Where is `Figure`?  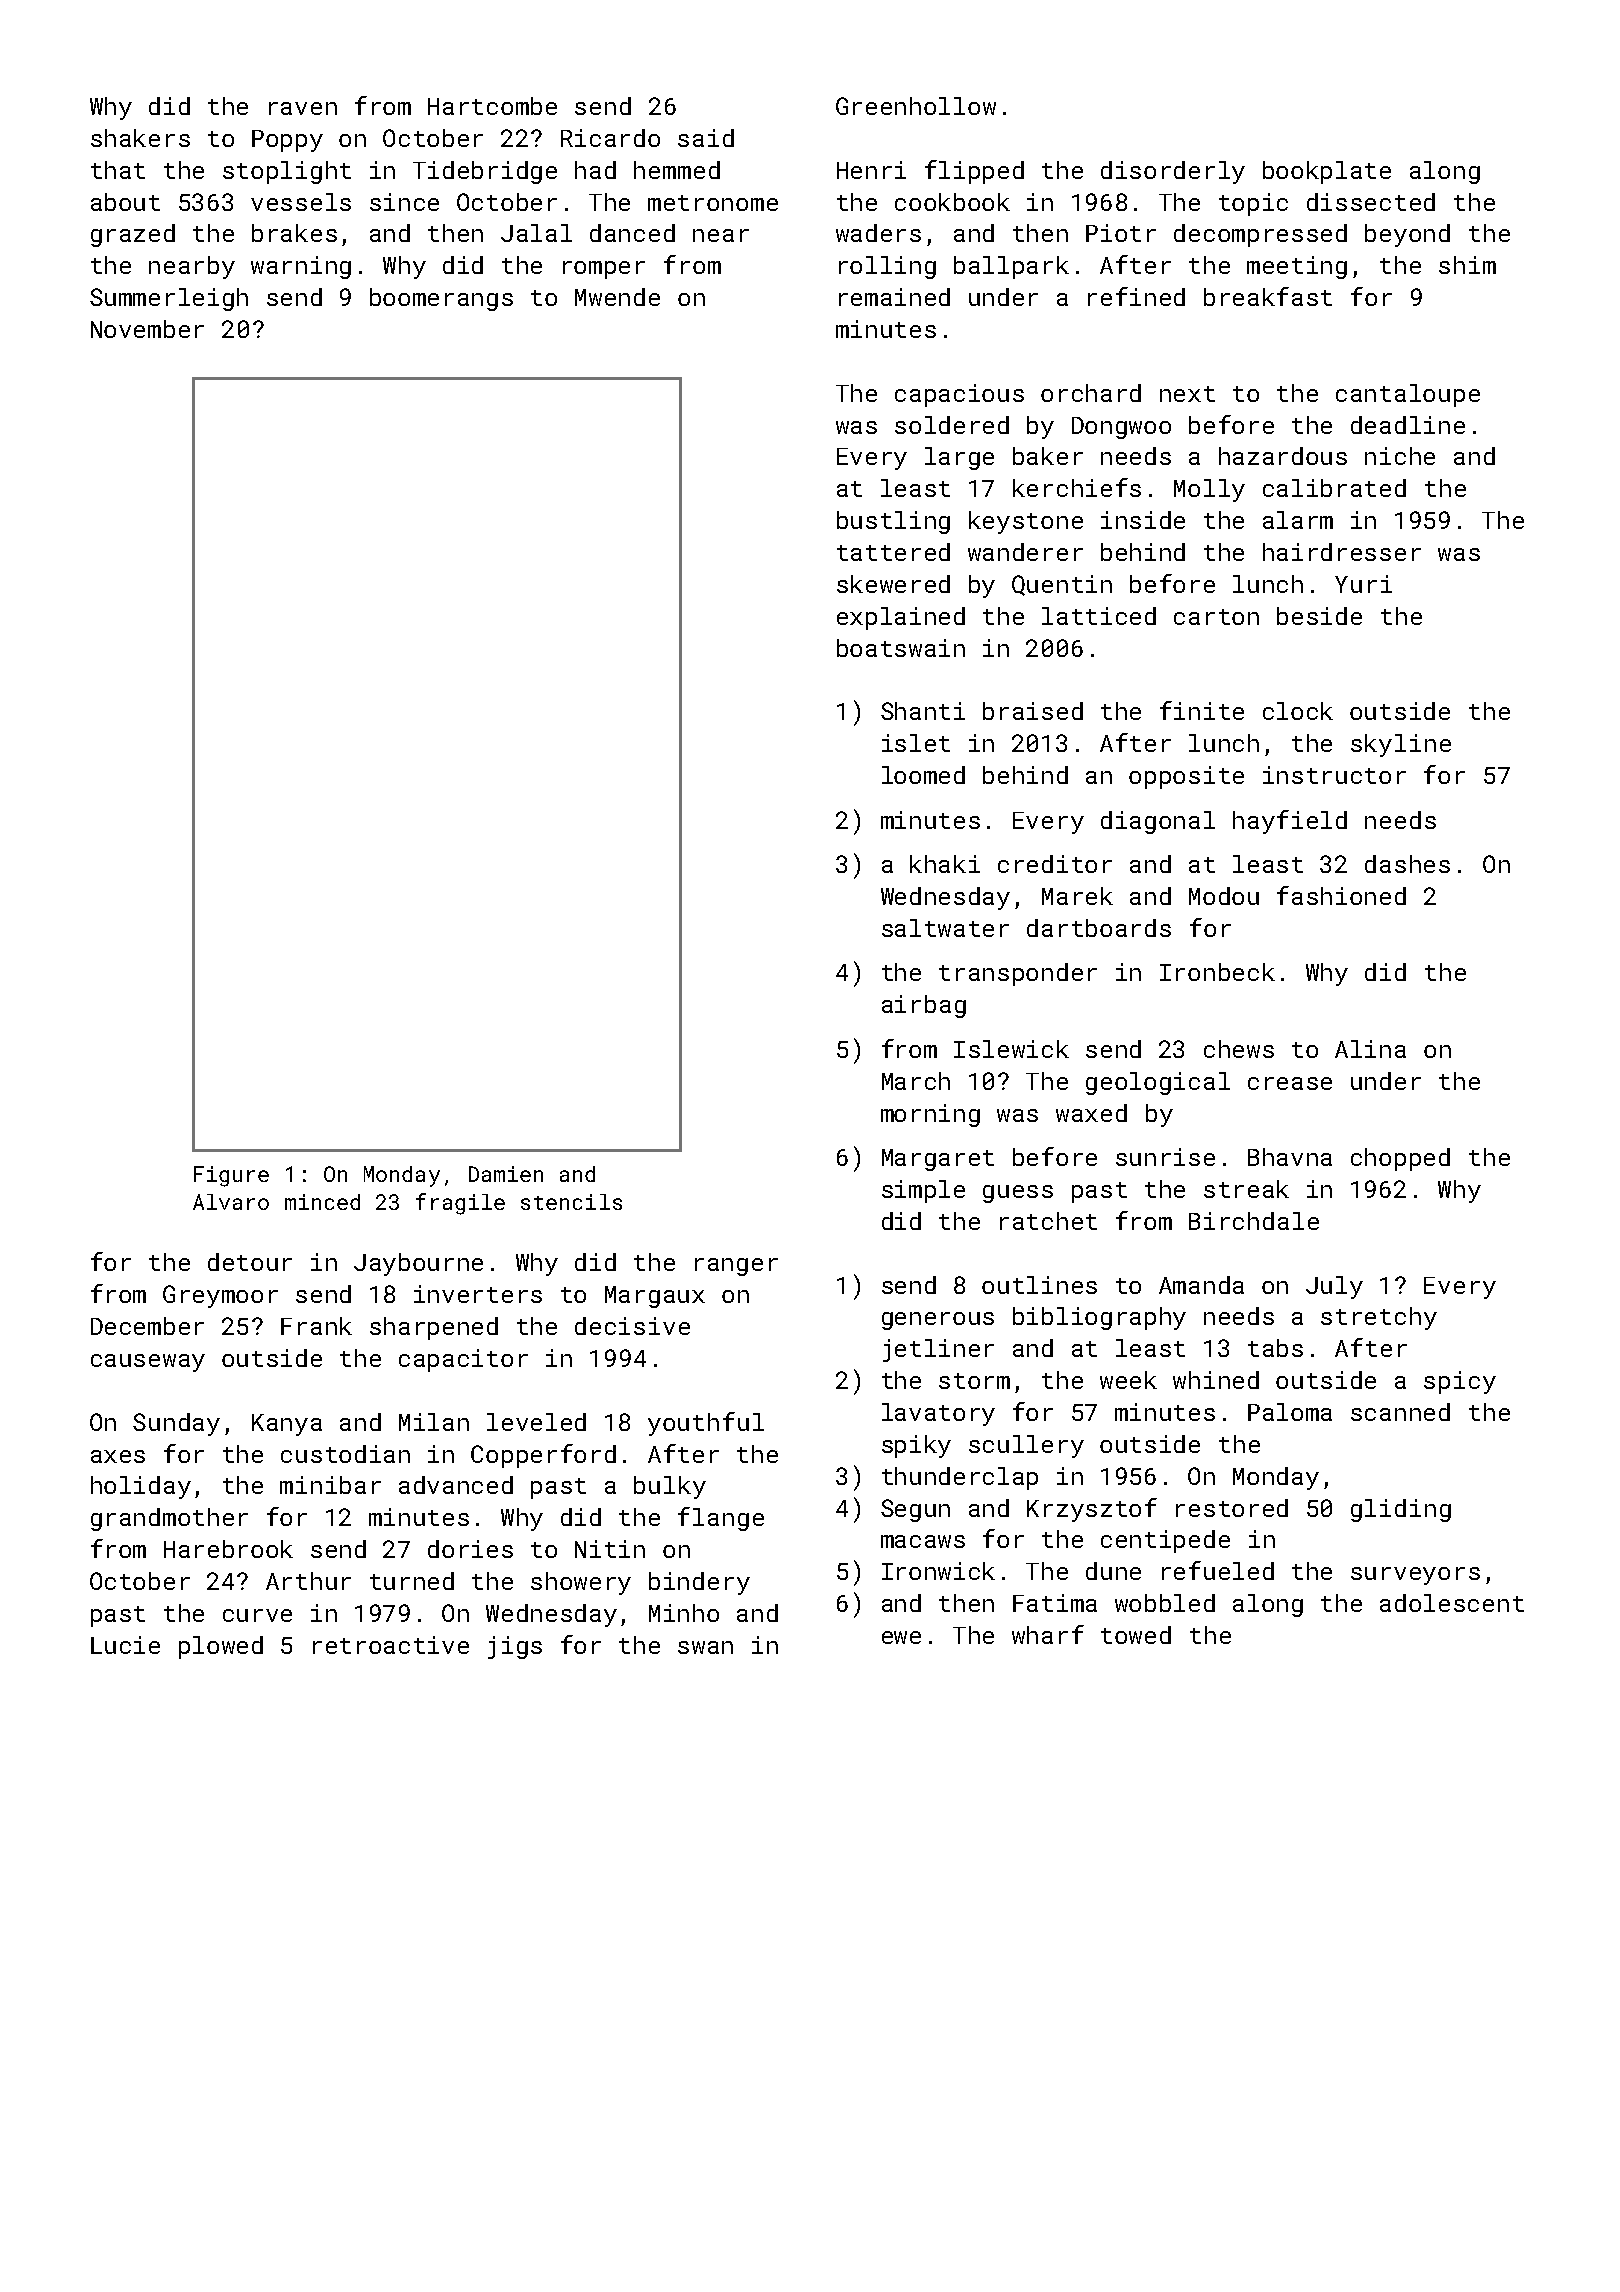 Figure is located at coordinates (231, 1176).
